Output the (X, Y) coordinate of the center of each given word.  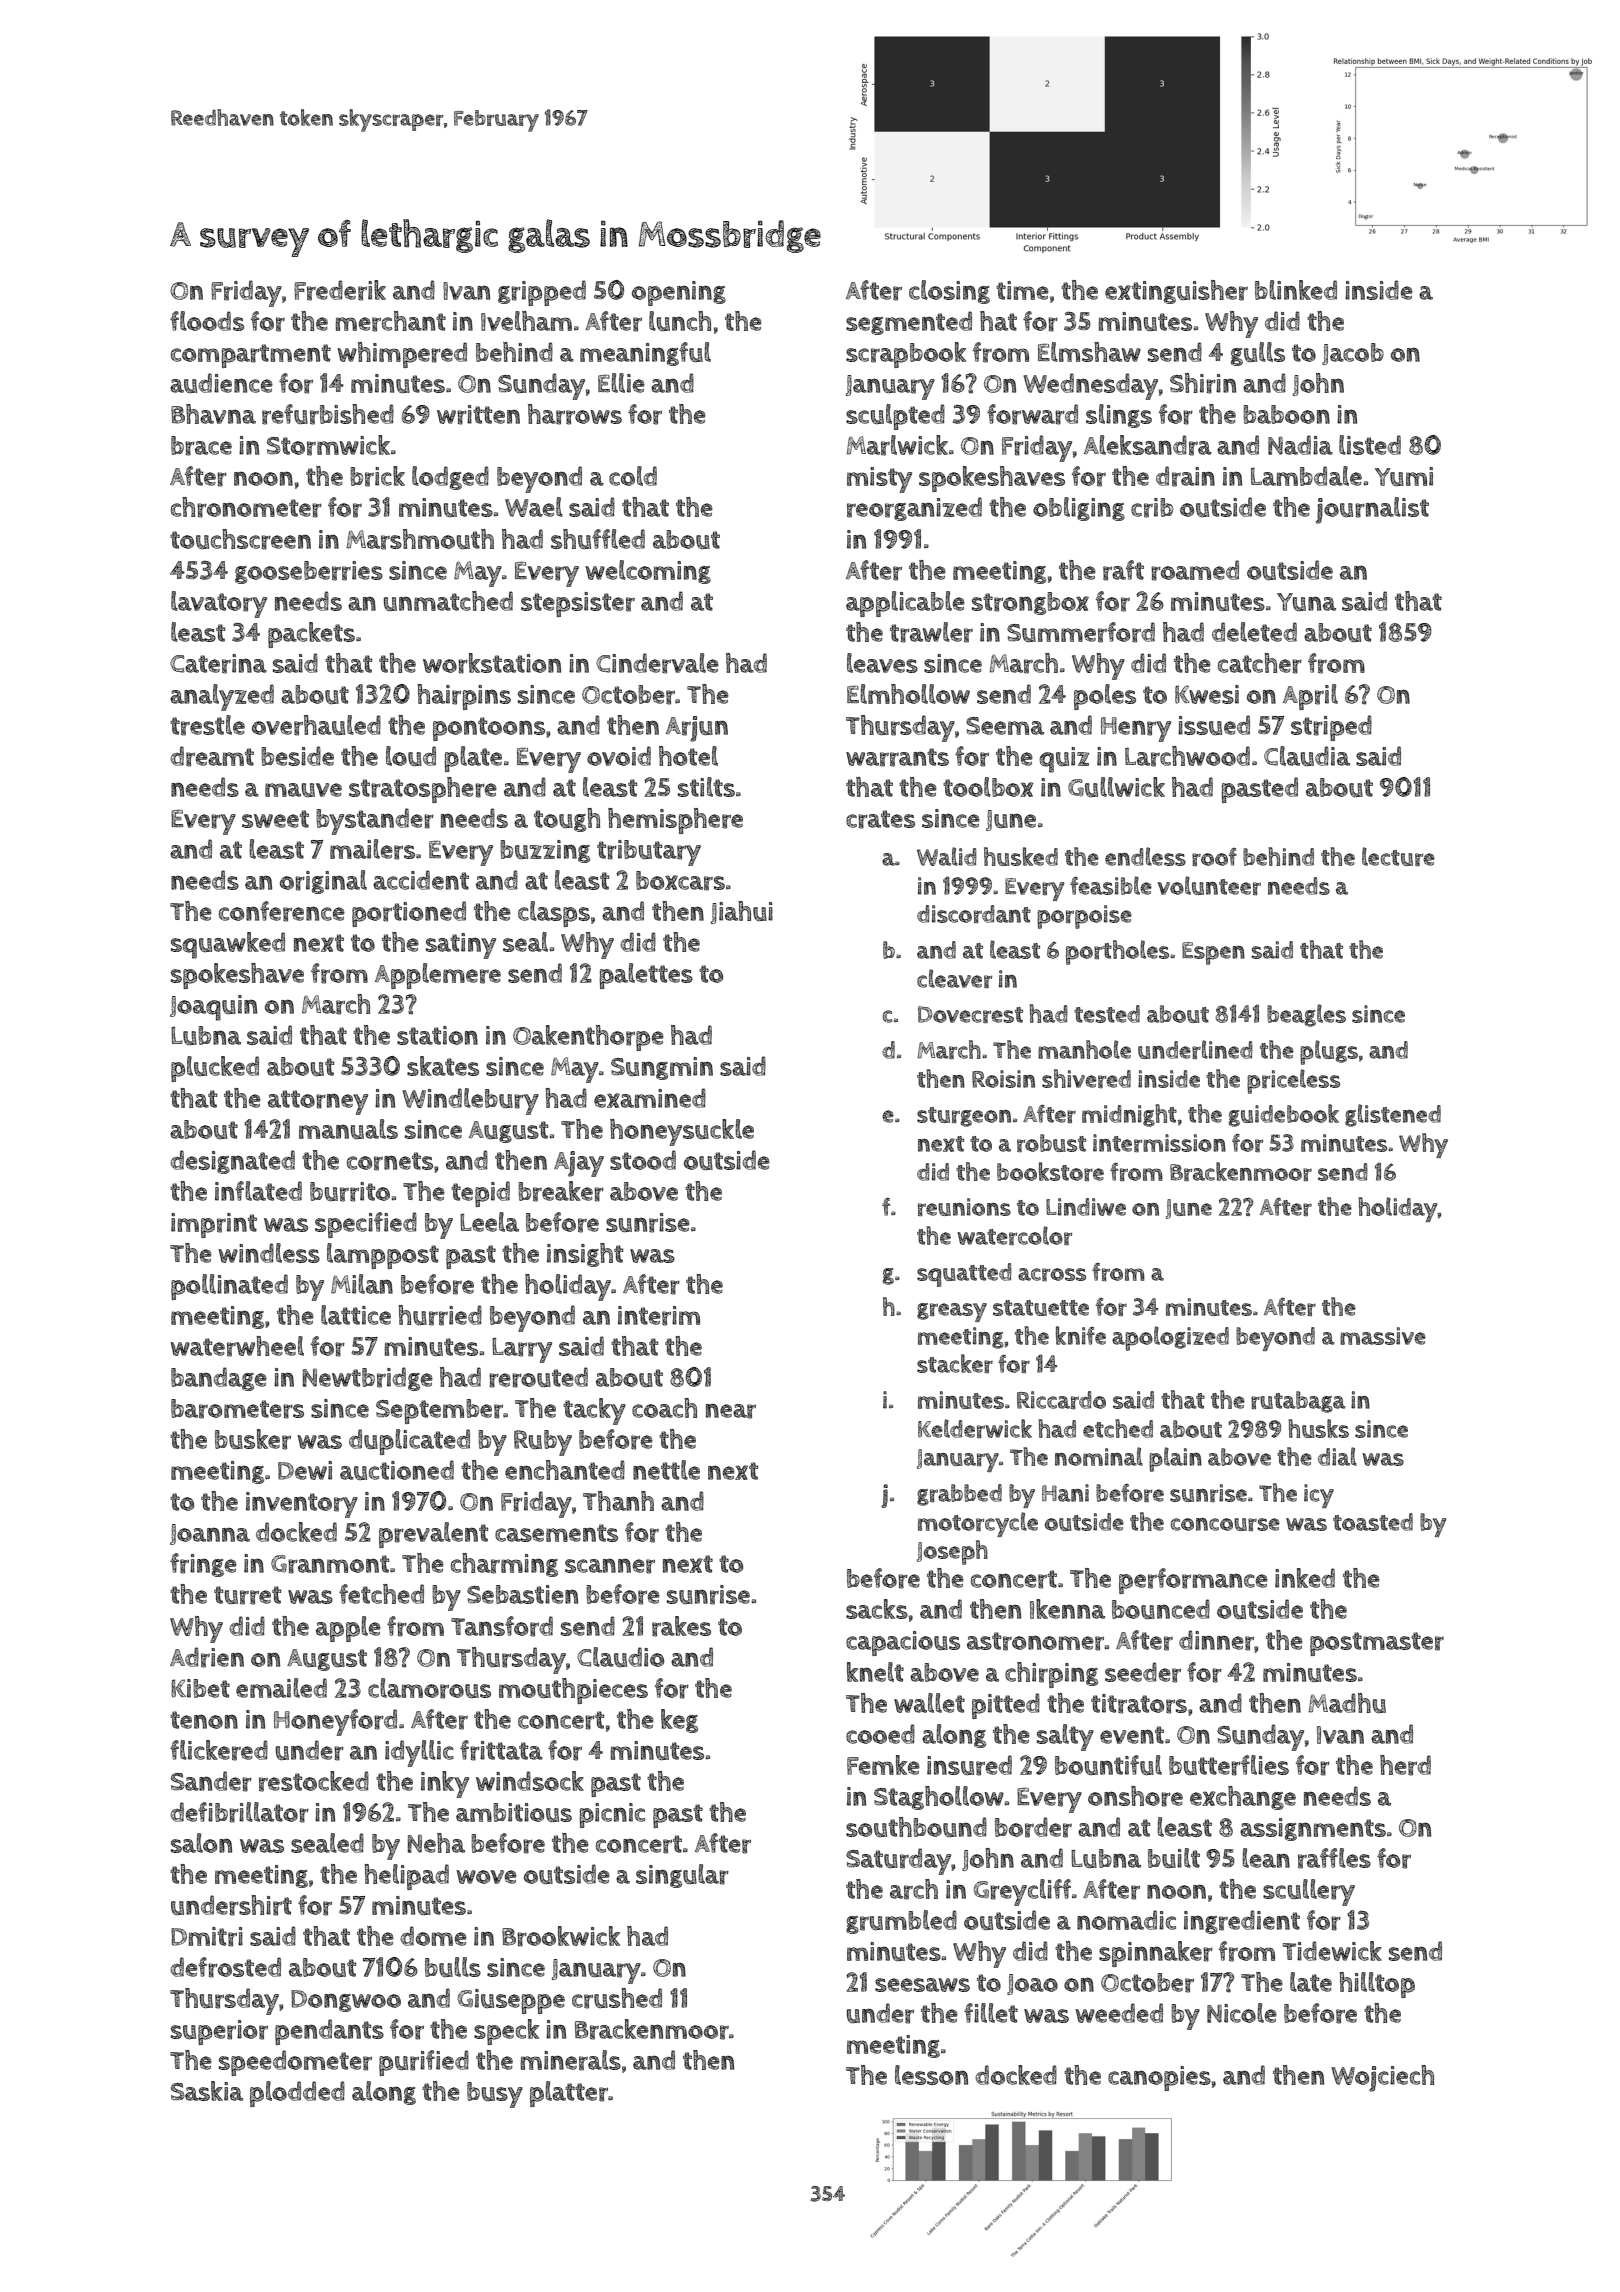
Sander (211, 1781)
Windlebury (470, 1101)
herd (1405, 1765)
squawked (228, 945)
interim (659, 1316)
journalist (1372, 510)
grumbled (901, 1922)
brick (377, 476)
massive (1383, 1336)
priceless (1293, 1081)
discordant (974, 914)
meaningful (645, 354)
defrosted (225, 1967)
